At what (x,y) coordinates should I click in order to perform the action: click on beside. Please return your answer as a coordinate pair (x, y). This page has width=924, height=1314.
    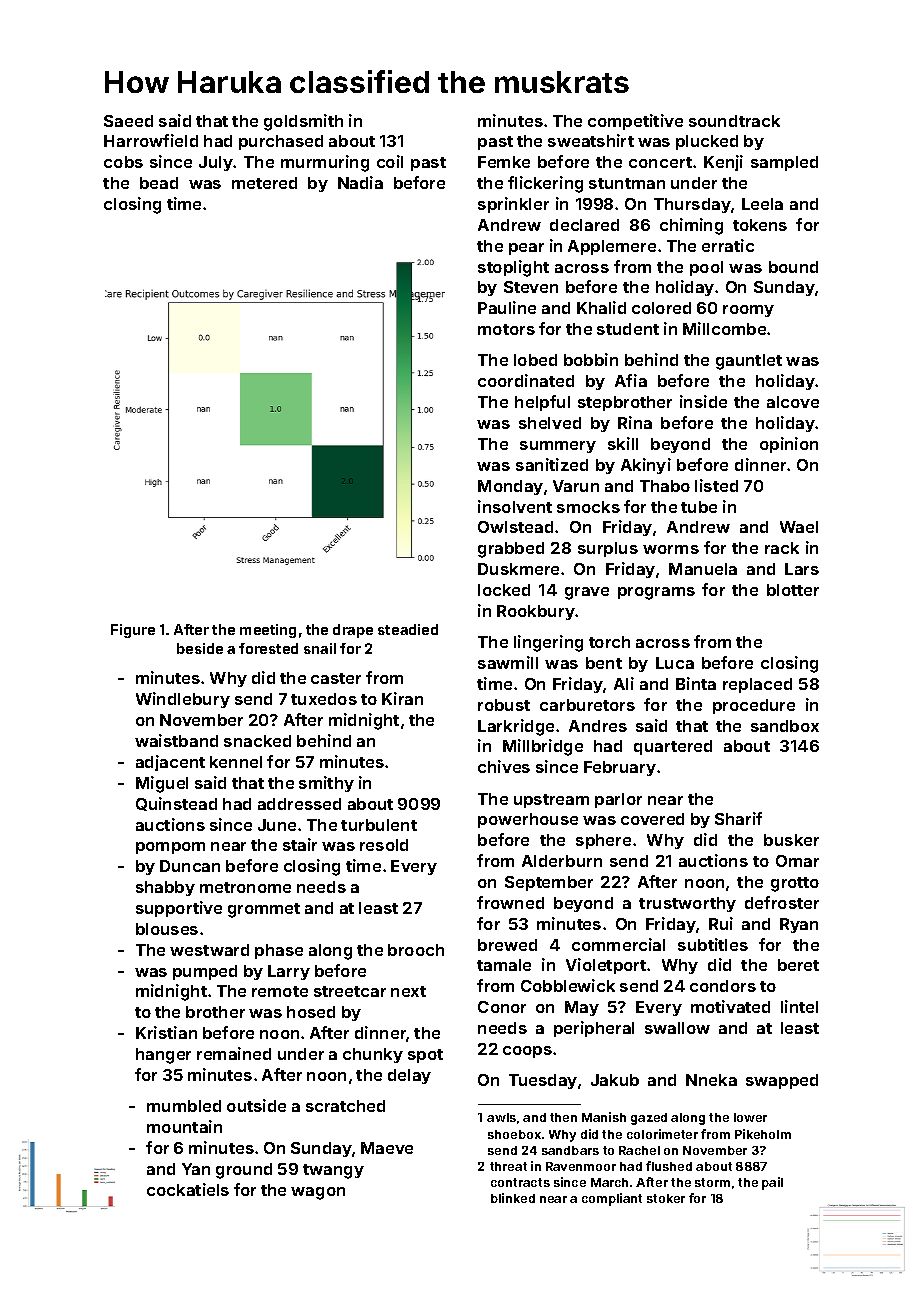
    Looking at the image, I should click on (200, 648).
